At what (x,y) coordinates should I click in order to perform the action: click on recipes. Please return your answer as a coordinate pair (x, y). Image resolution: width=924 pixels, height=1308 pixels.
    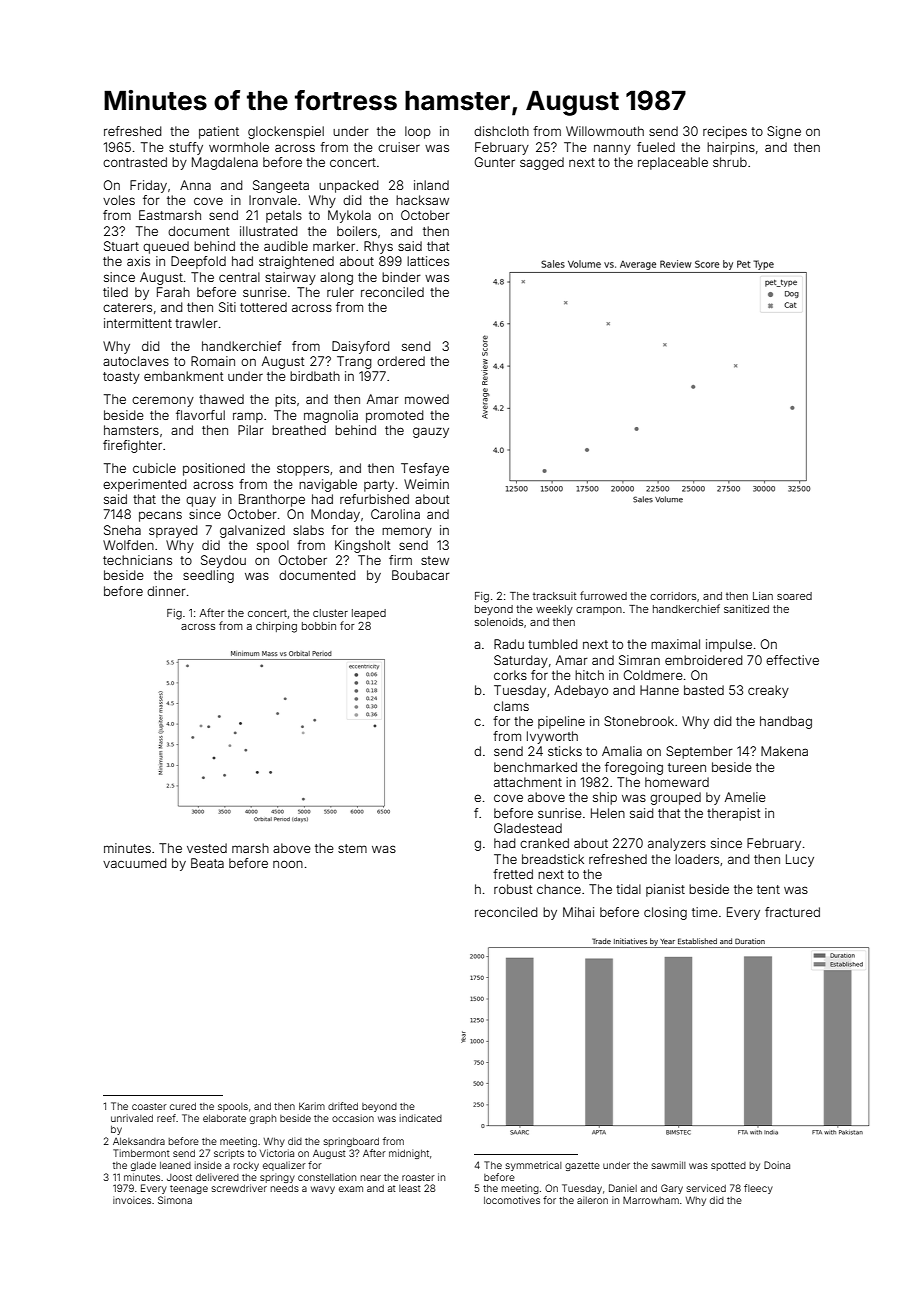
    Looking at the image, I should click on (725, 132).
